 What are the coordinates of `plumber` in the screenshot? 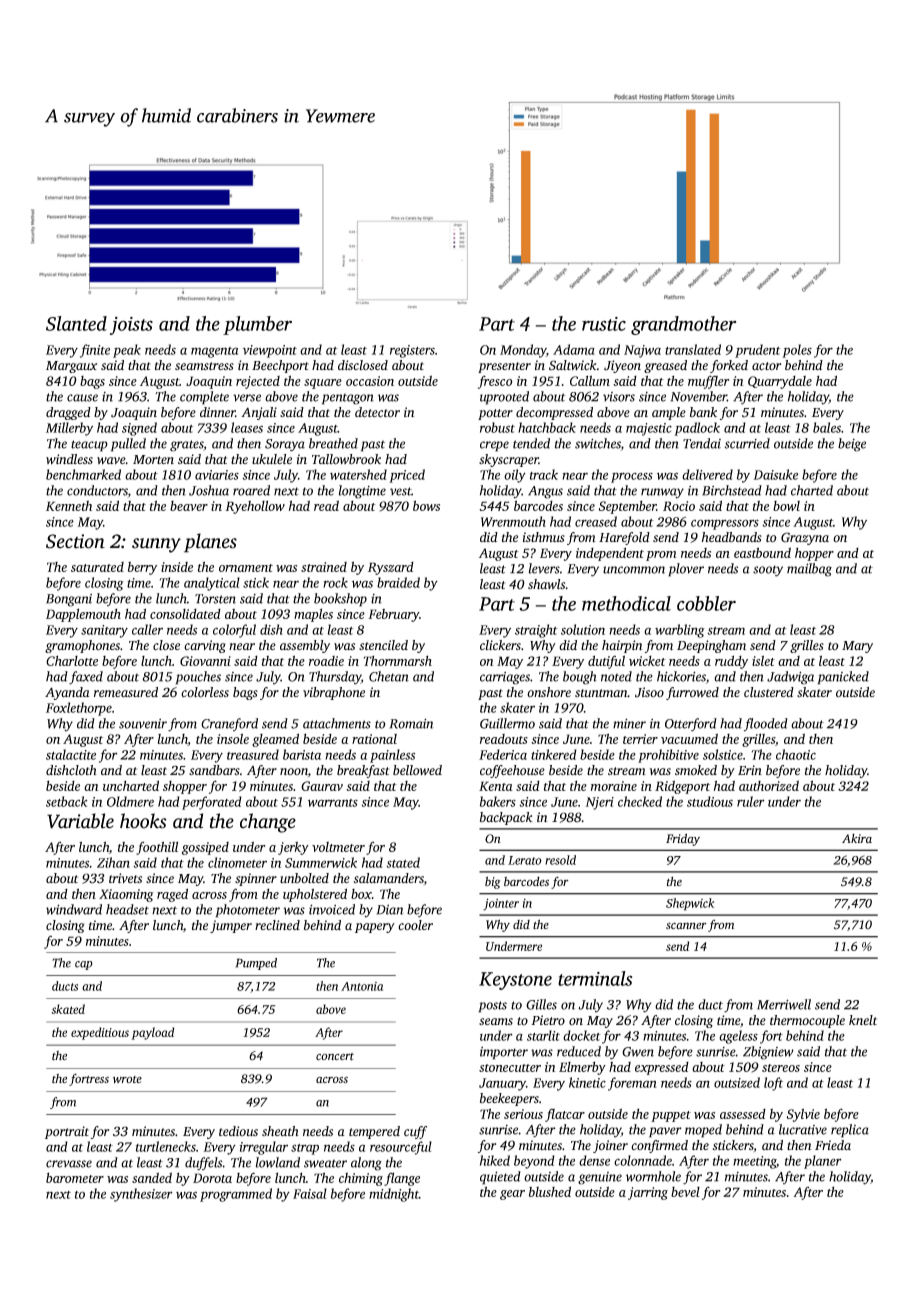 It's located at (257, 325).
